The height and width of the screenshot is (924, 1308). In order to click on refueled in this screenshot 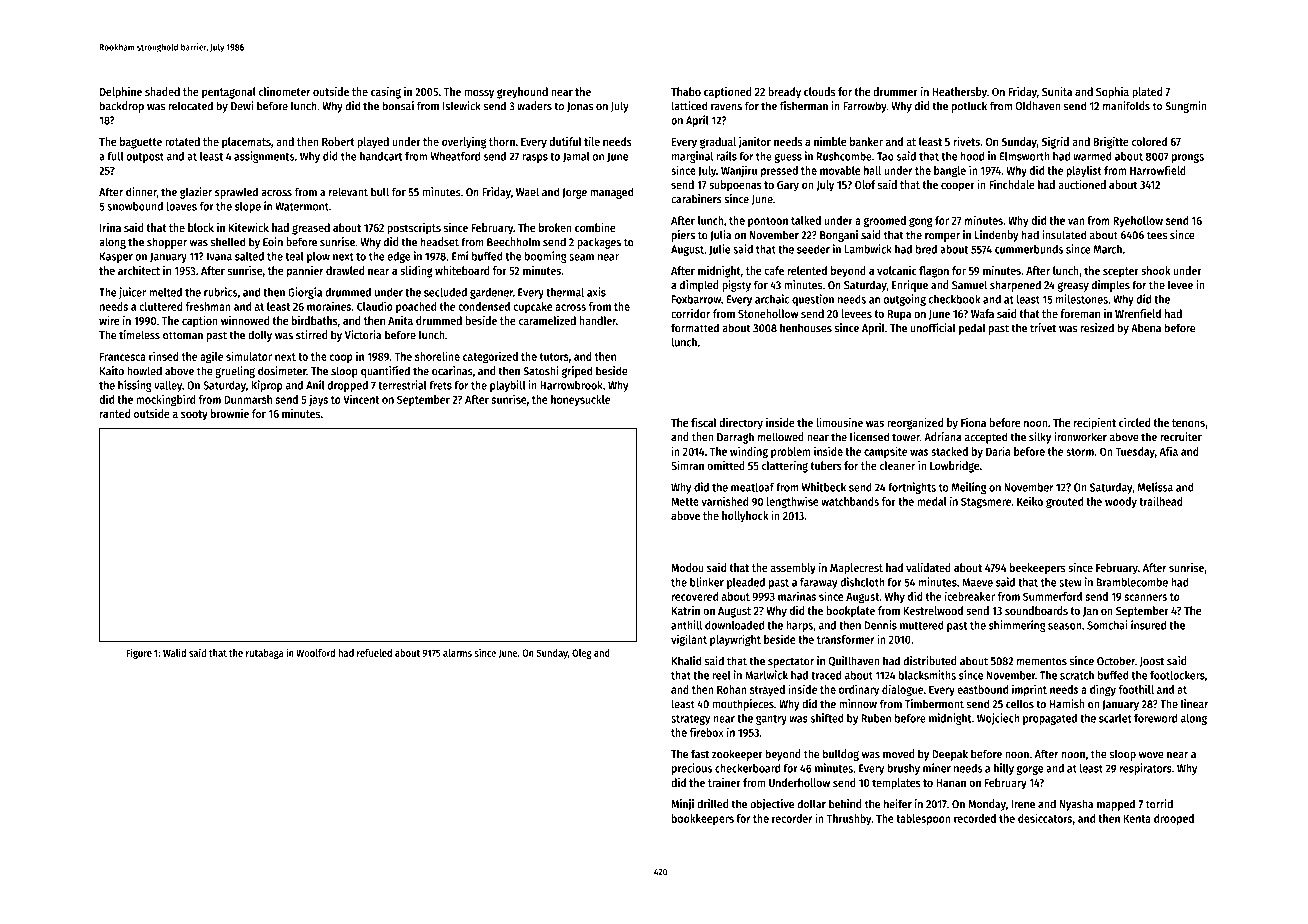, I will do `click(374, 653)`.
